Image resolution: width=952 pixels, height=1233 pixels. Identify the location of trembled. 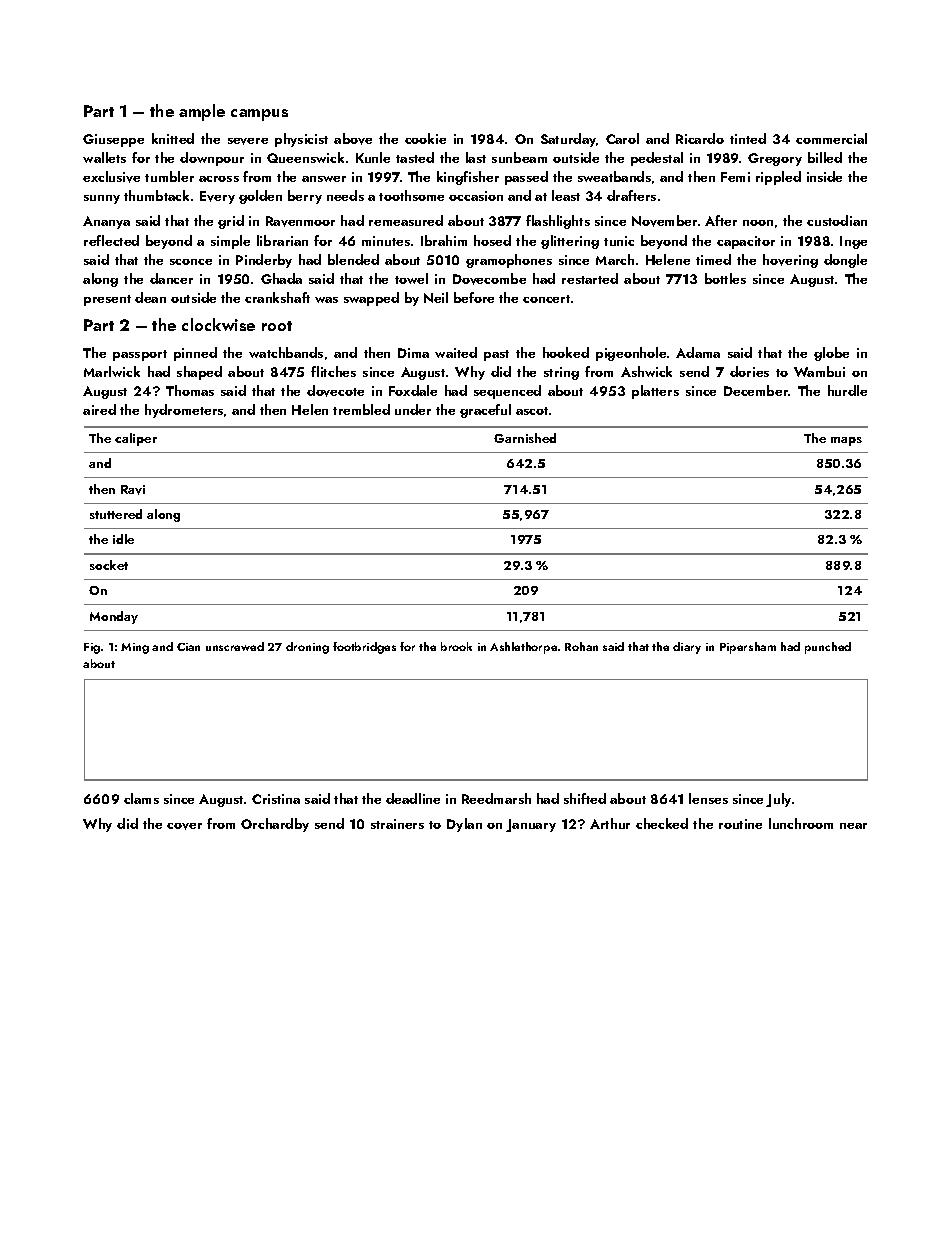
(361, 409).
